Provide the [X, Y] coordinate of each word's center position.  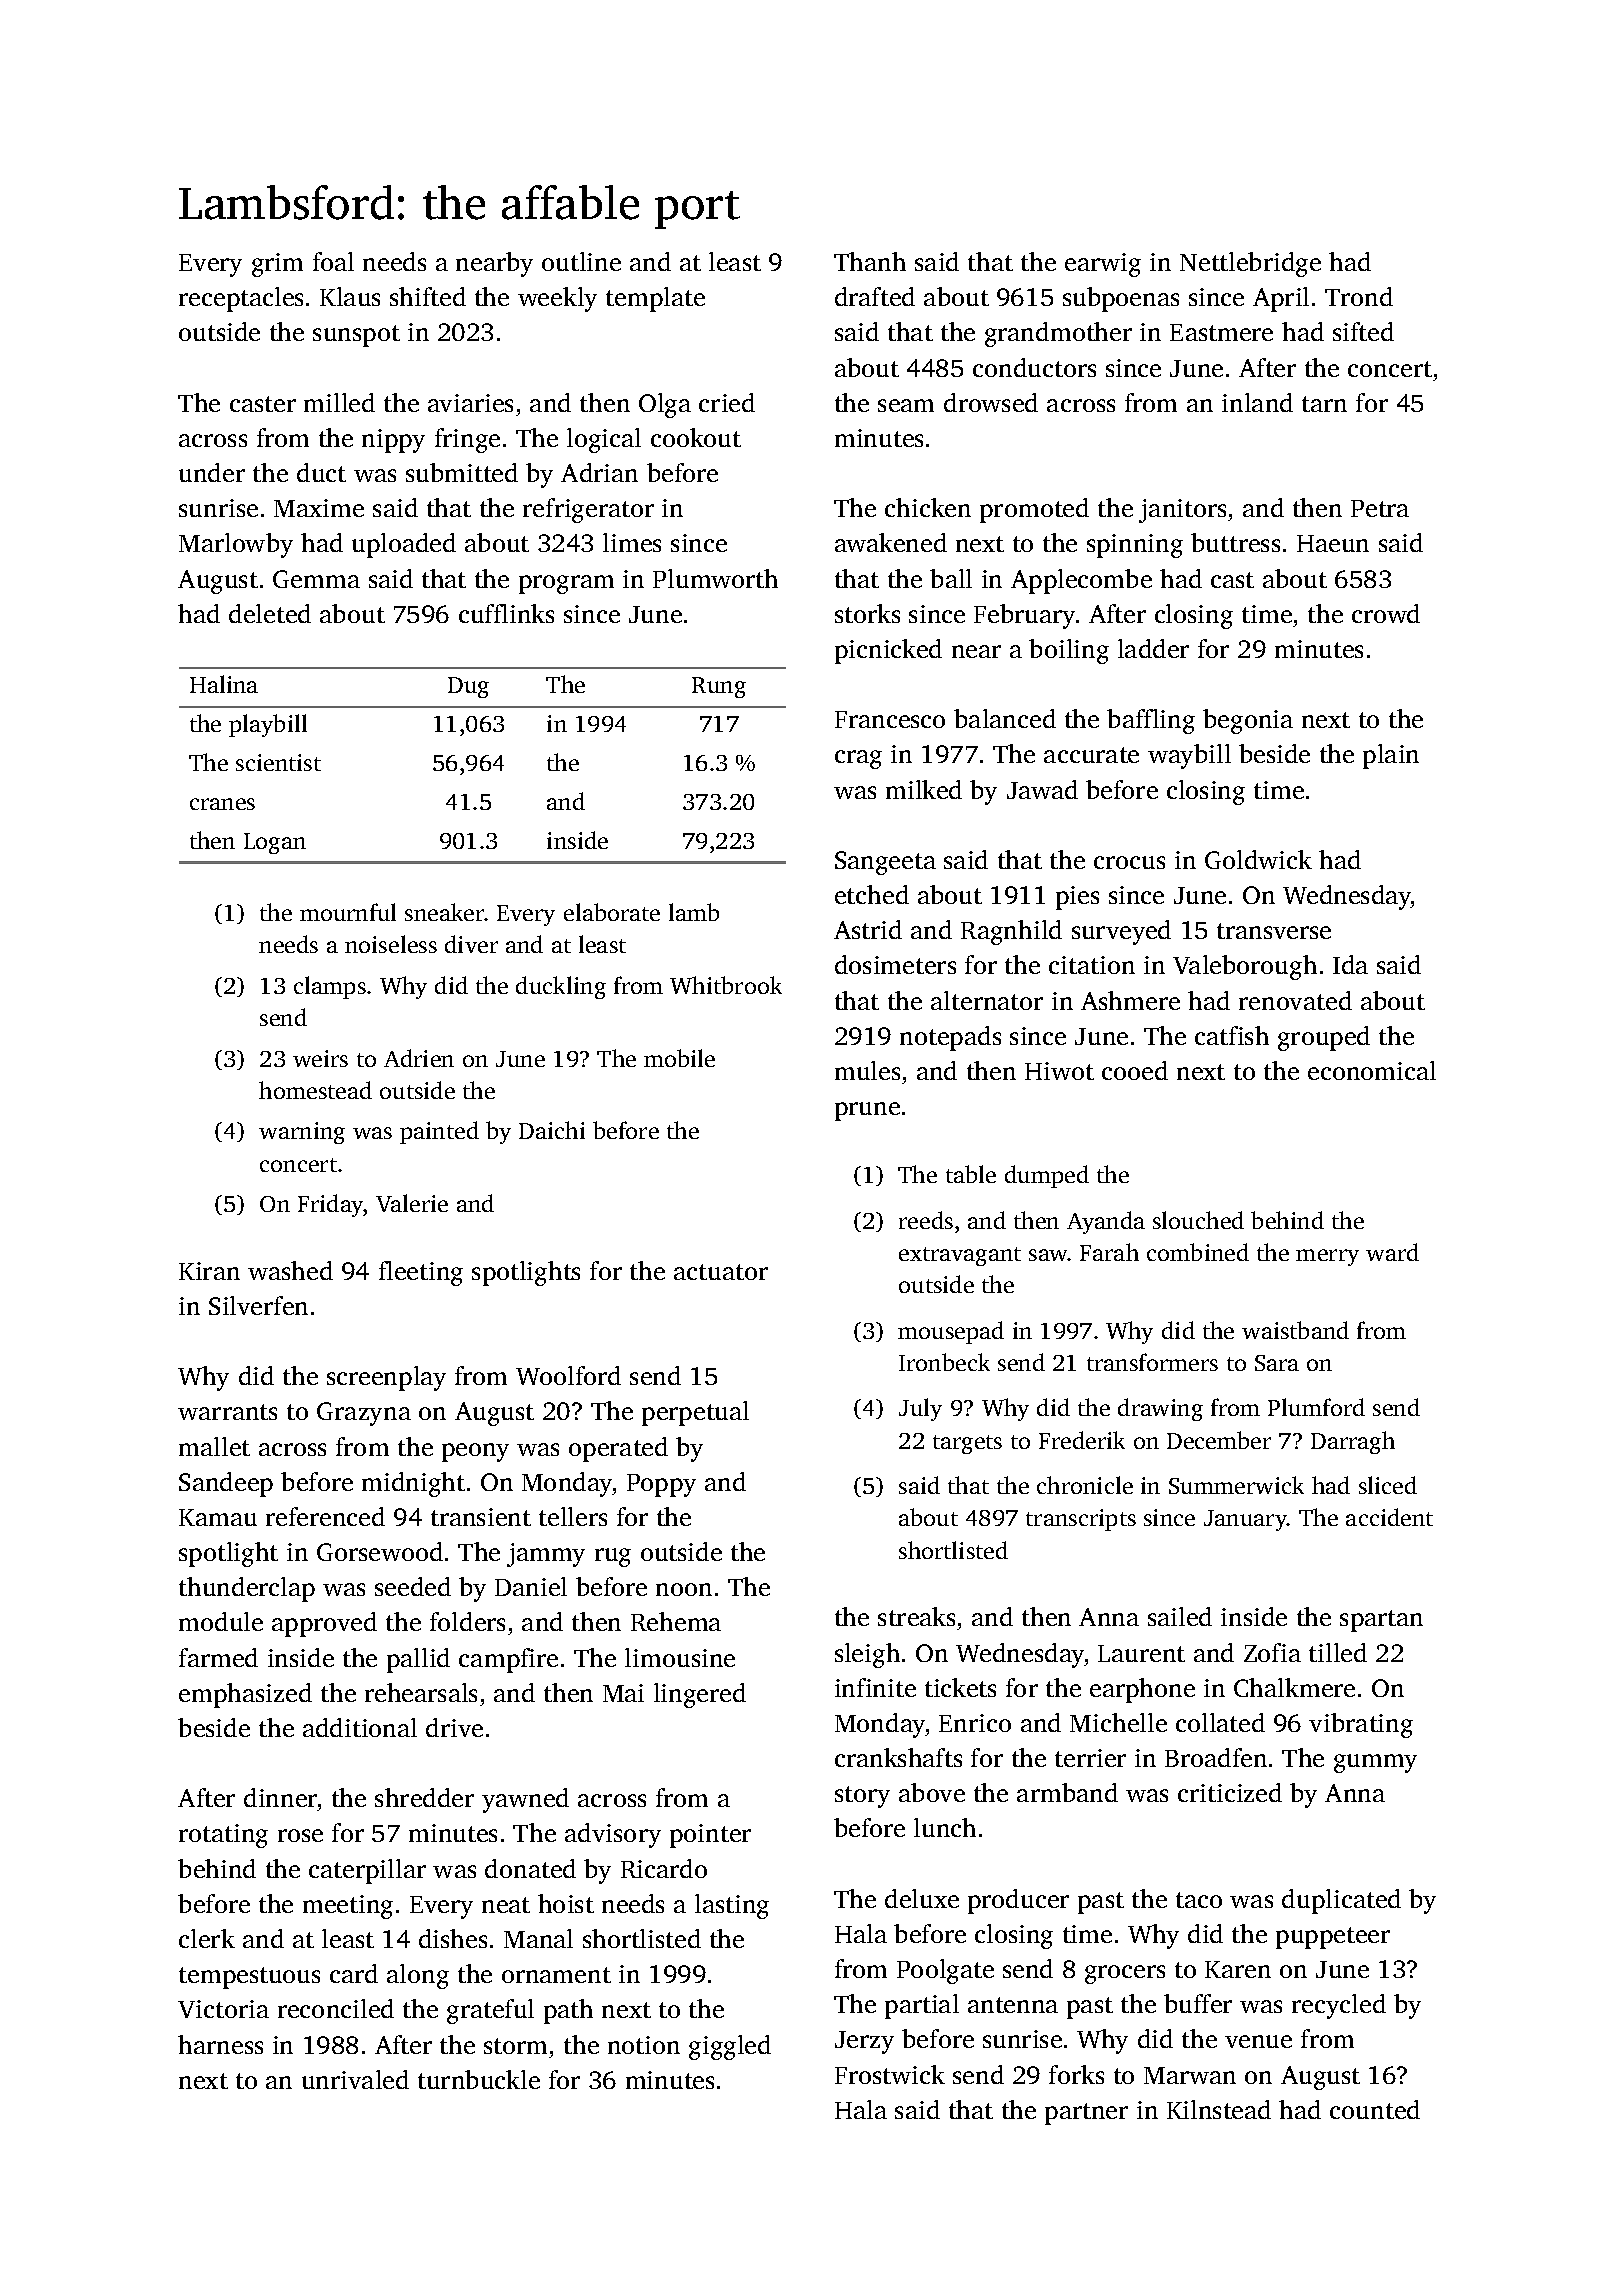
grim [277, 265]
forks [1076, 2074]
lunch [945, 1827]
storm [515, 2046]
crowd [1386, 613]
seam [906, 405]
